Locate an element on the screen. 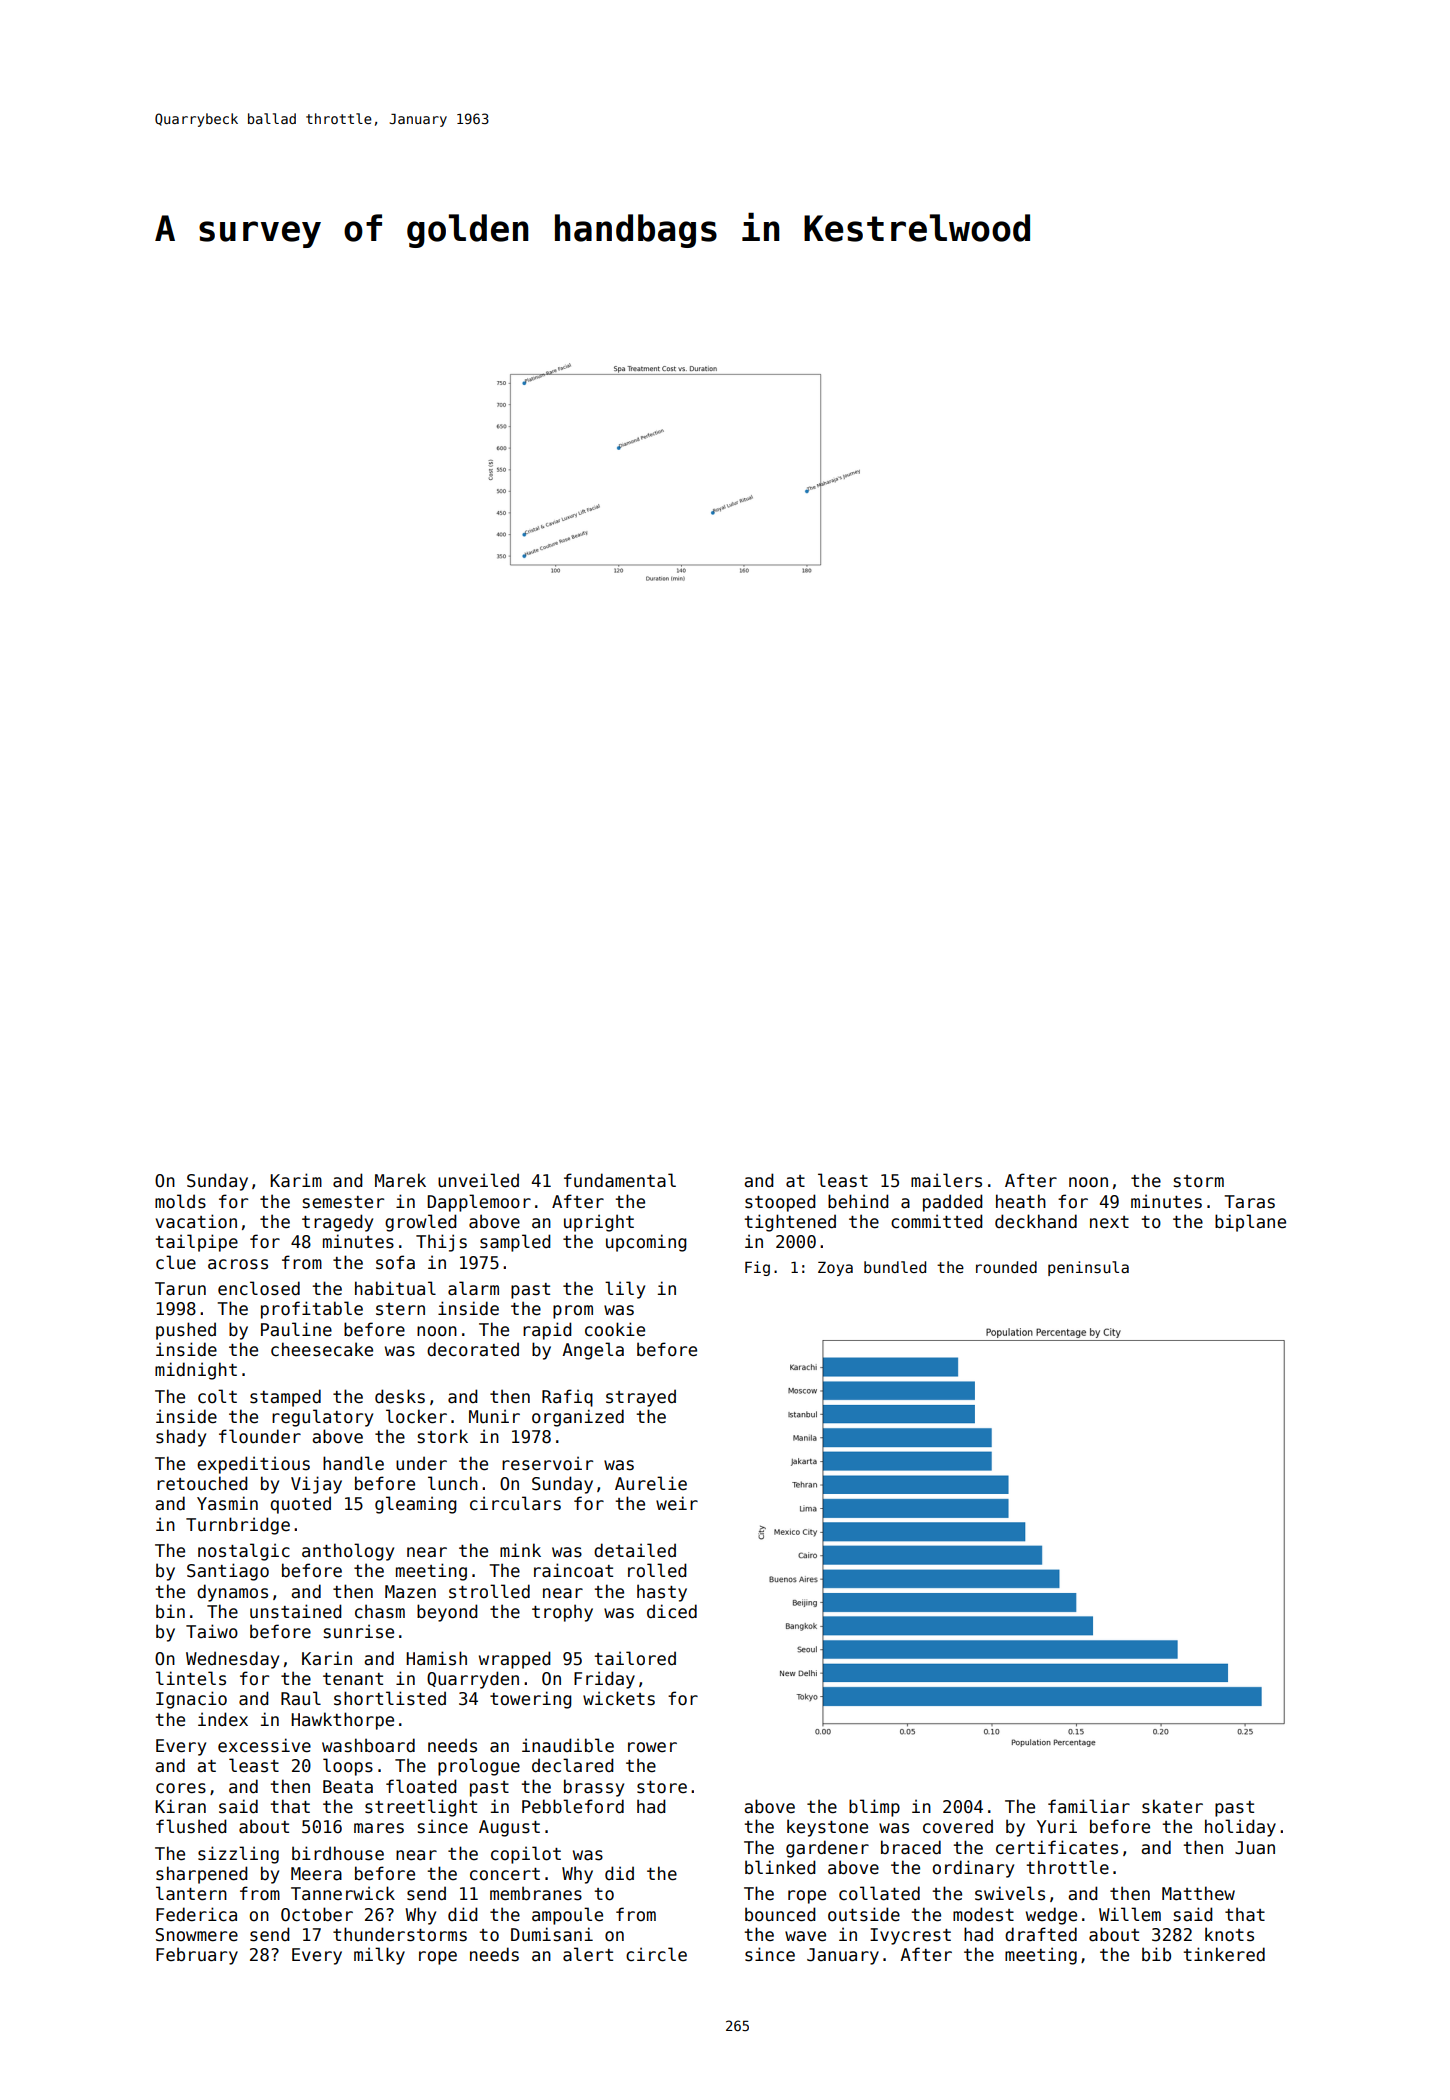 The width and height of the screenshot is (1450, 2100). weir is located at coordinates (677, 1503).
